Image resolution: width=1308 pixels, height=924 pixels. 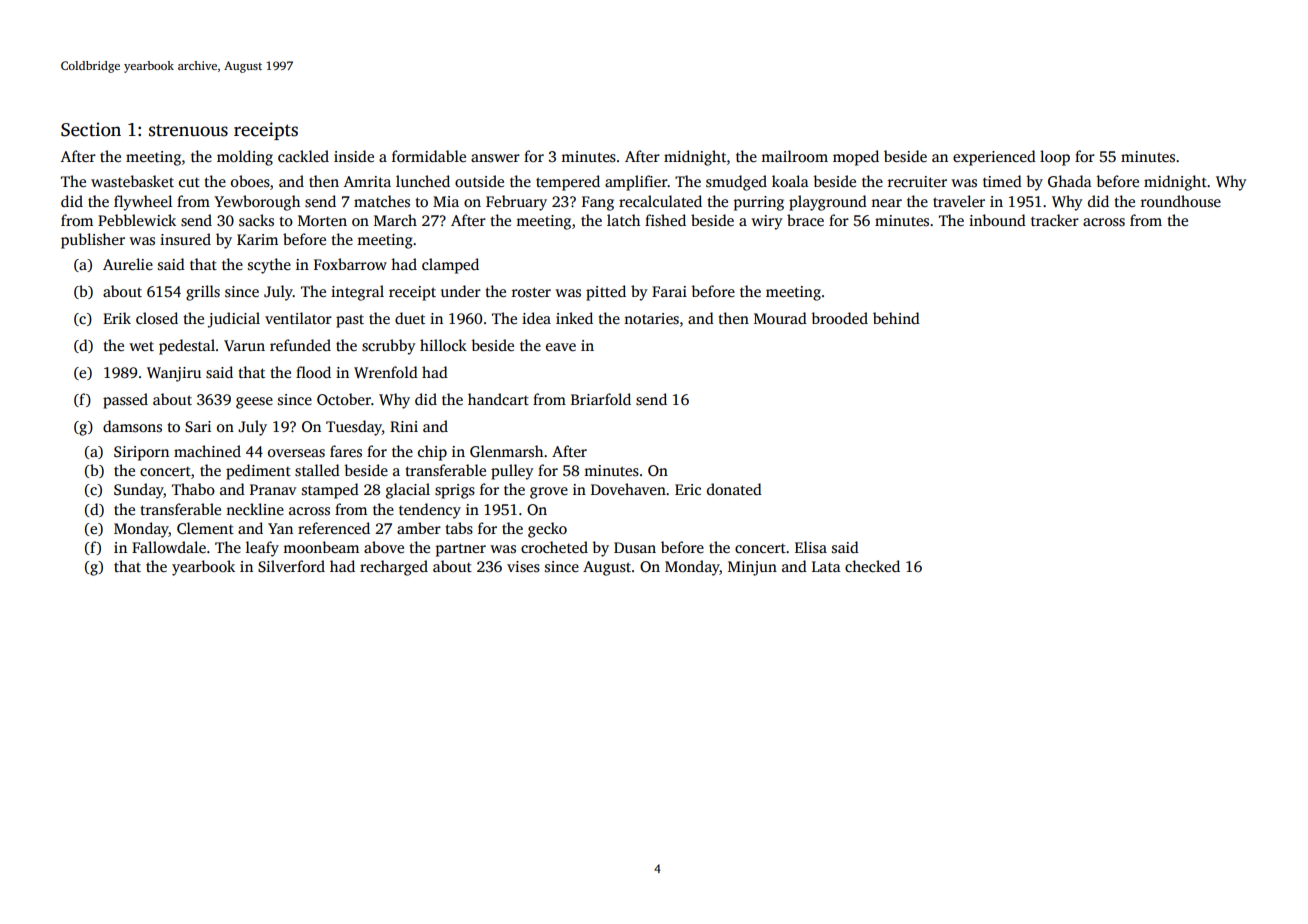 I want to click on judicial, so click(x=233, y=320).
